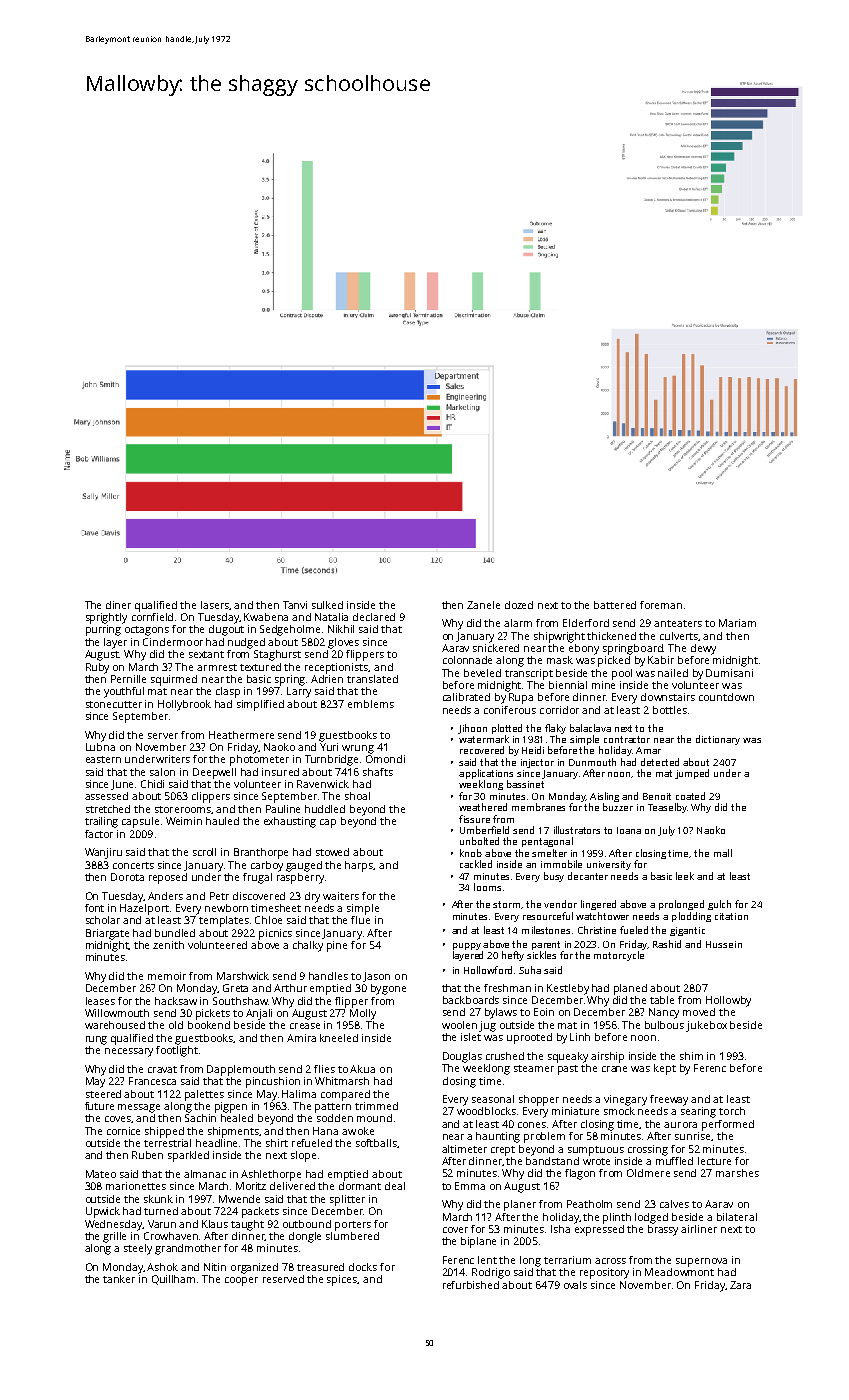  I want to click on unbolted, so click(479, 841).
